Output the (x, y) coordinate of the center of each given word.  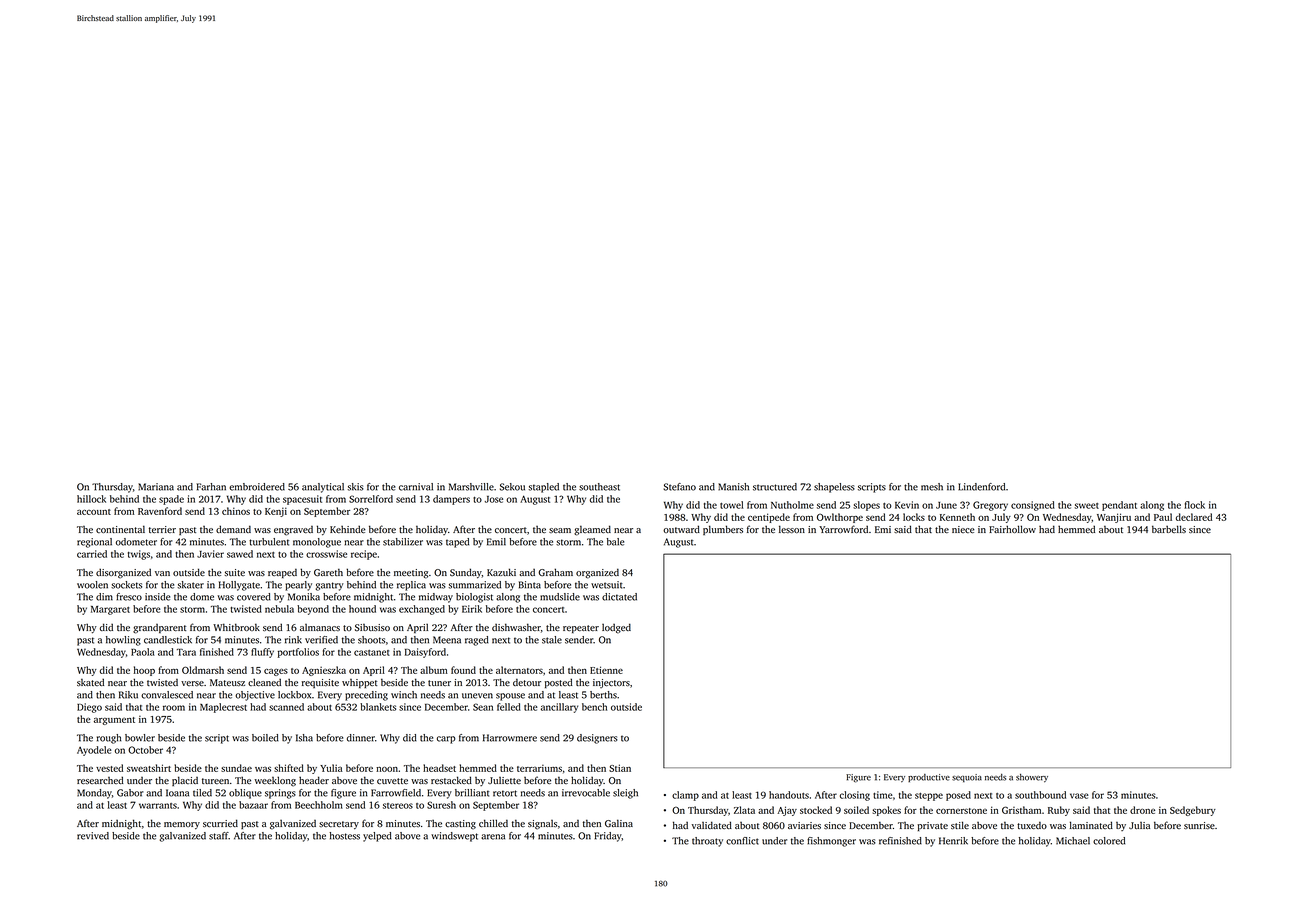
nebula (279, 609)
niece (963, 529)
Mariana (156, 487)
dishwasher (516, 627)
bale (615, 542)
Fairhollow (1012, 529)
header (314, 780)
